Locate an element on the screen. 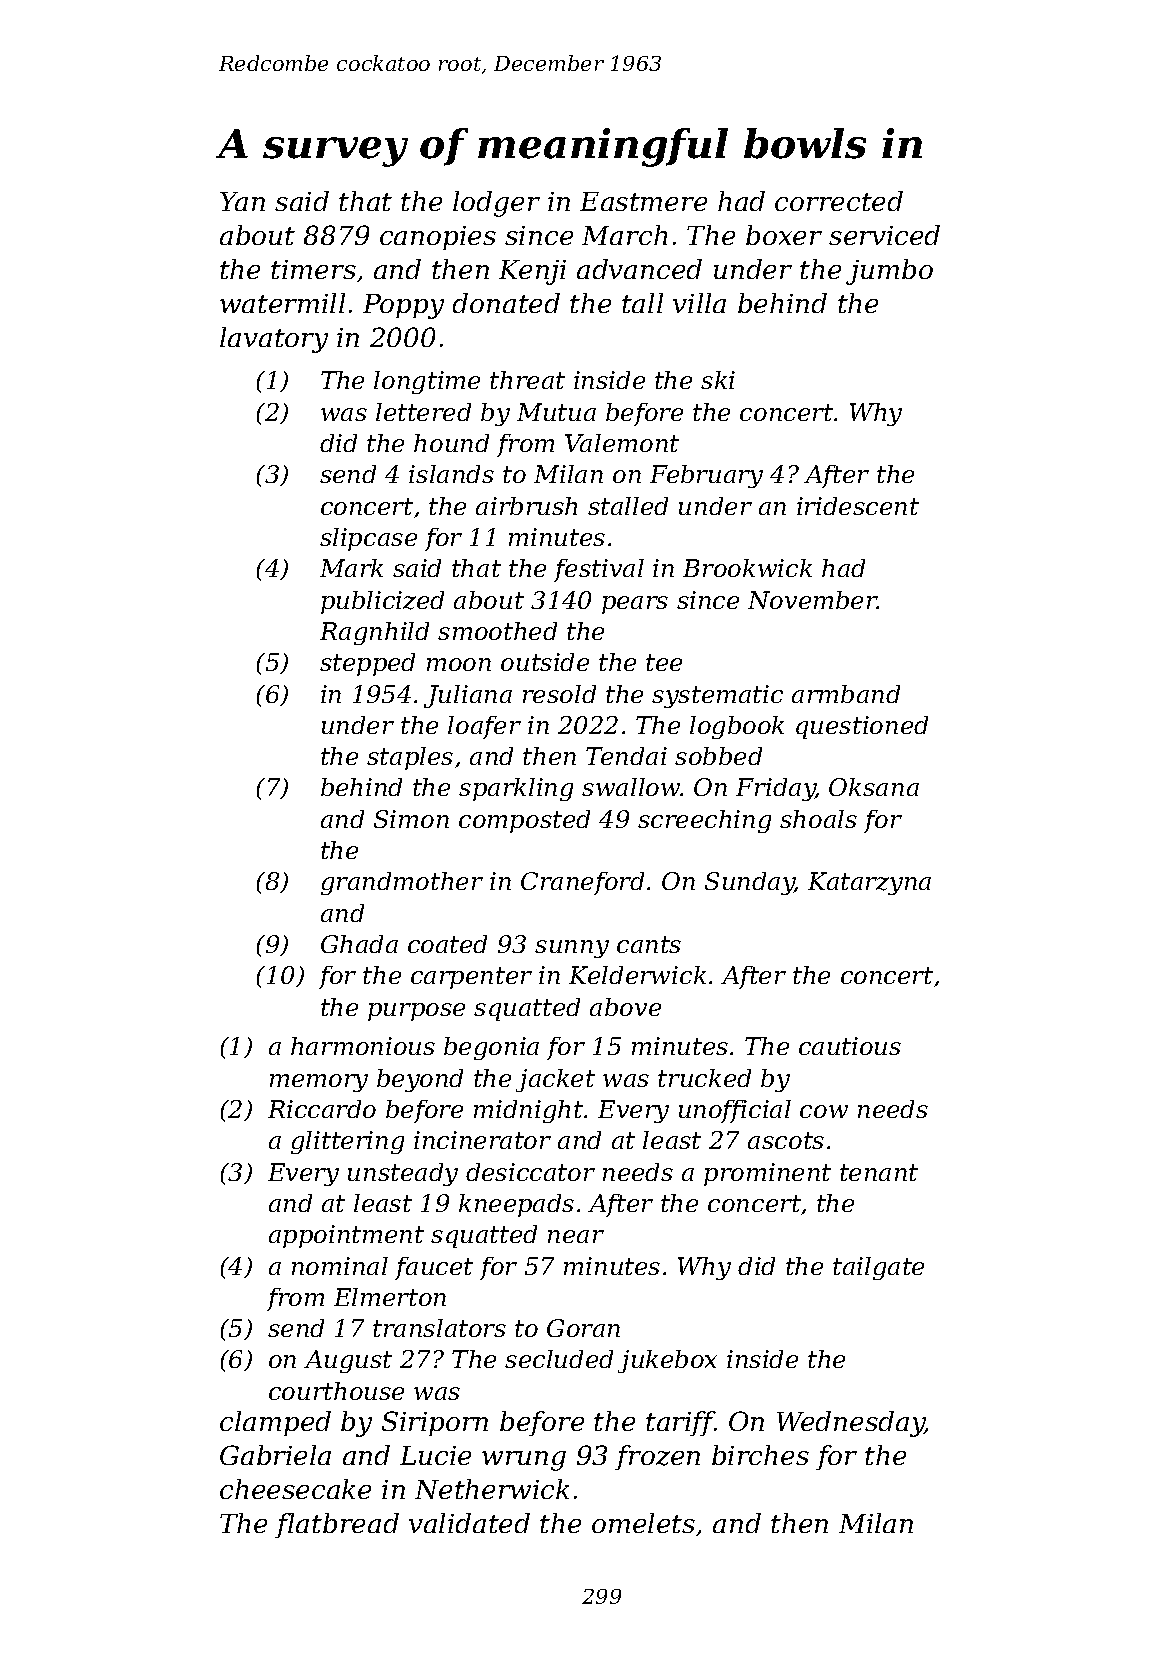  lavatory is located at coordinates (274, 340).
